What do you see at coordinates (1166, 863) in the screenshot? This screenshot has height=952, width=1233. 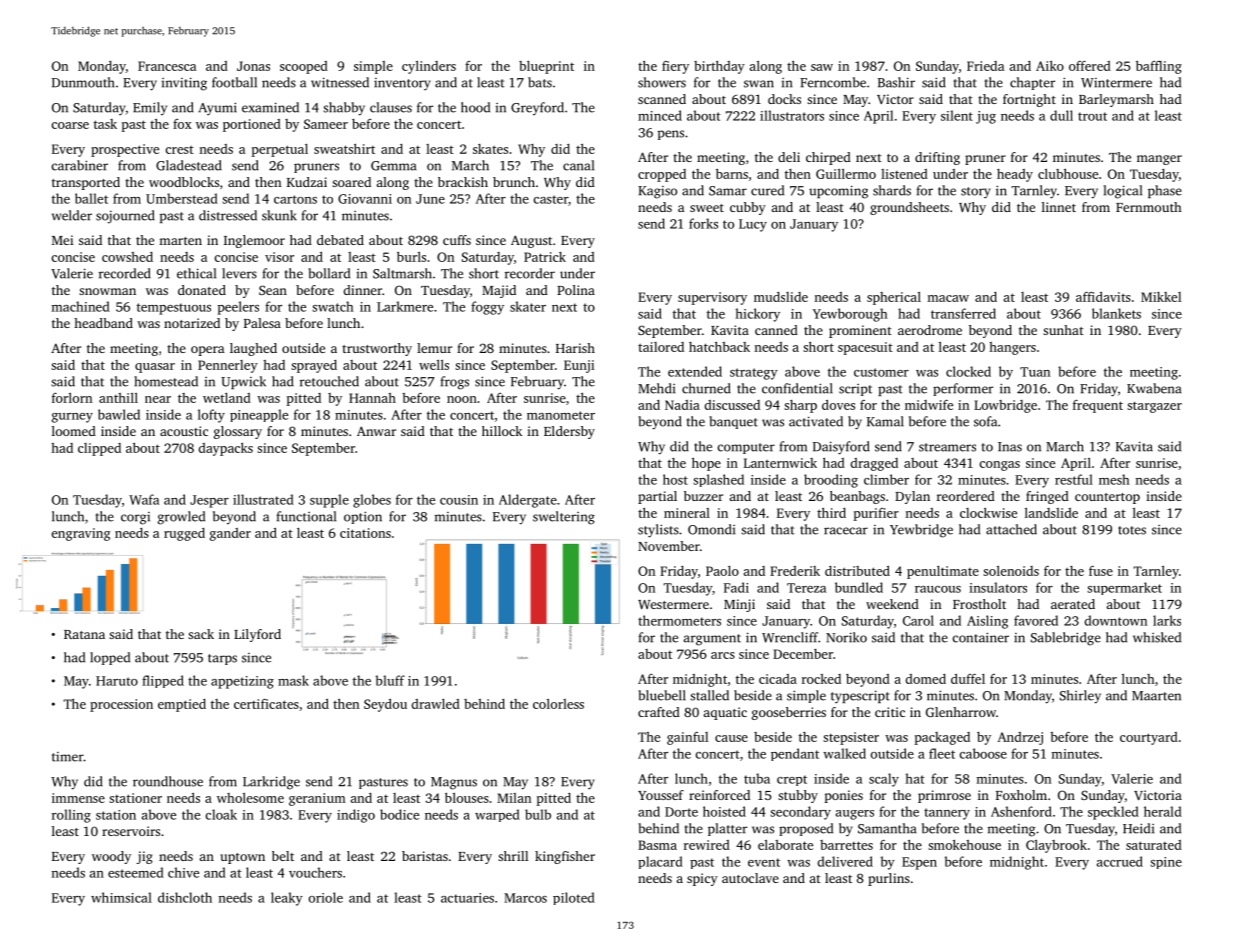 I see `spine` at bounding box center [1166, 863].
